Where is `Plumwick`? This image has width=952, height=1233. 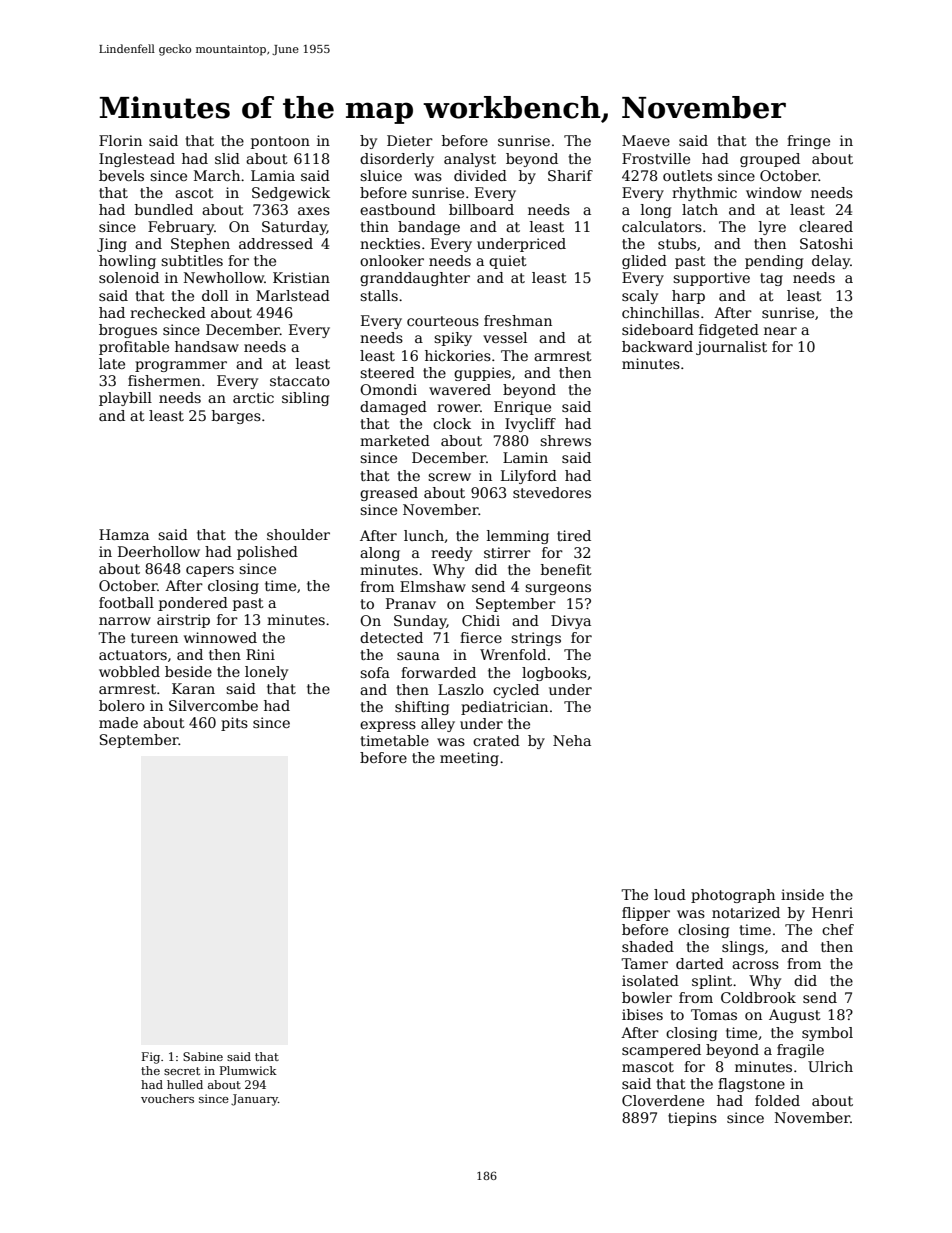
Plumwick is located at coordinates (248, 1070).
